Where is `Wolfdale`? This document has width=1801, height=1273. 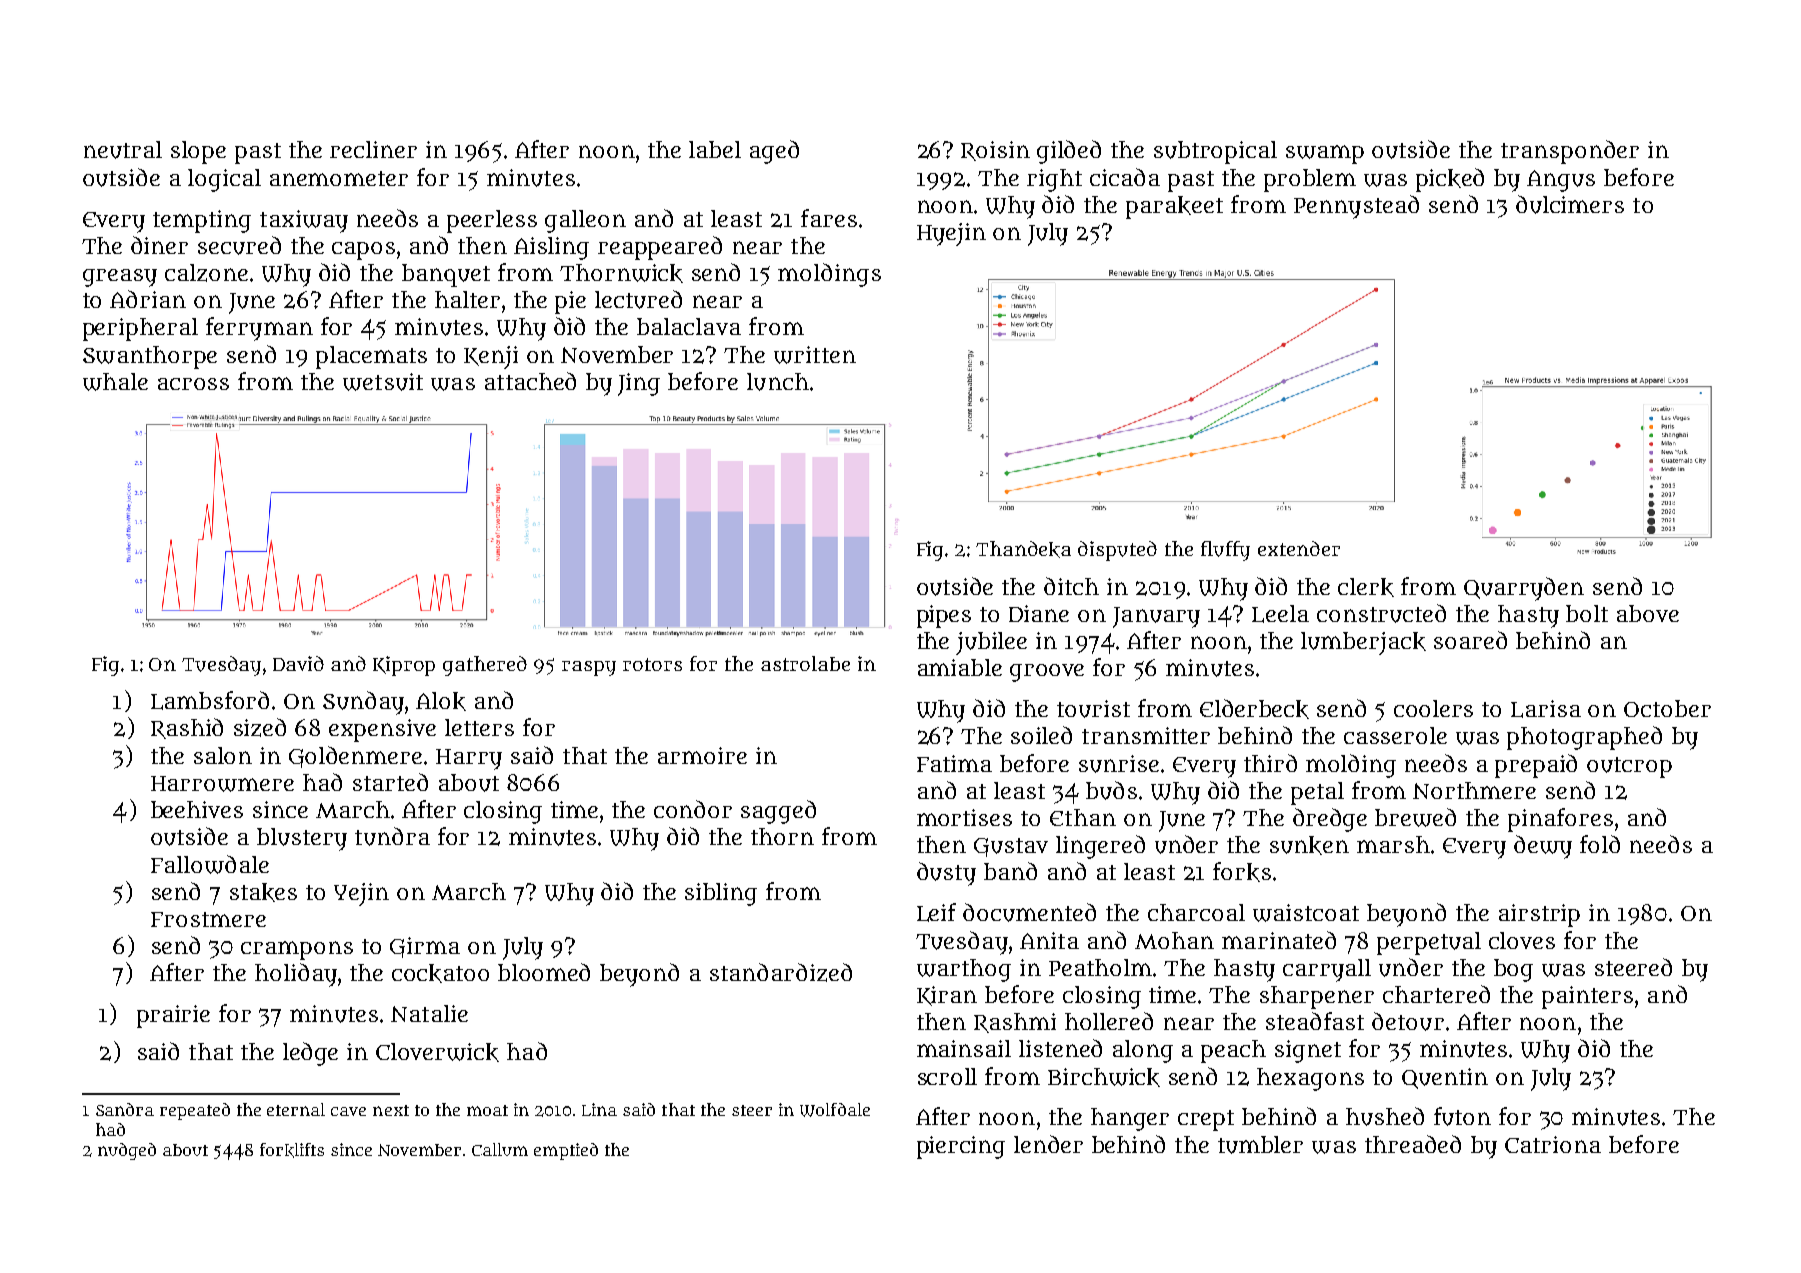 Wolfdale is located at coordinates (835, 1110).
